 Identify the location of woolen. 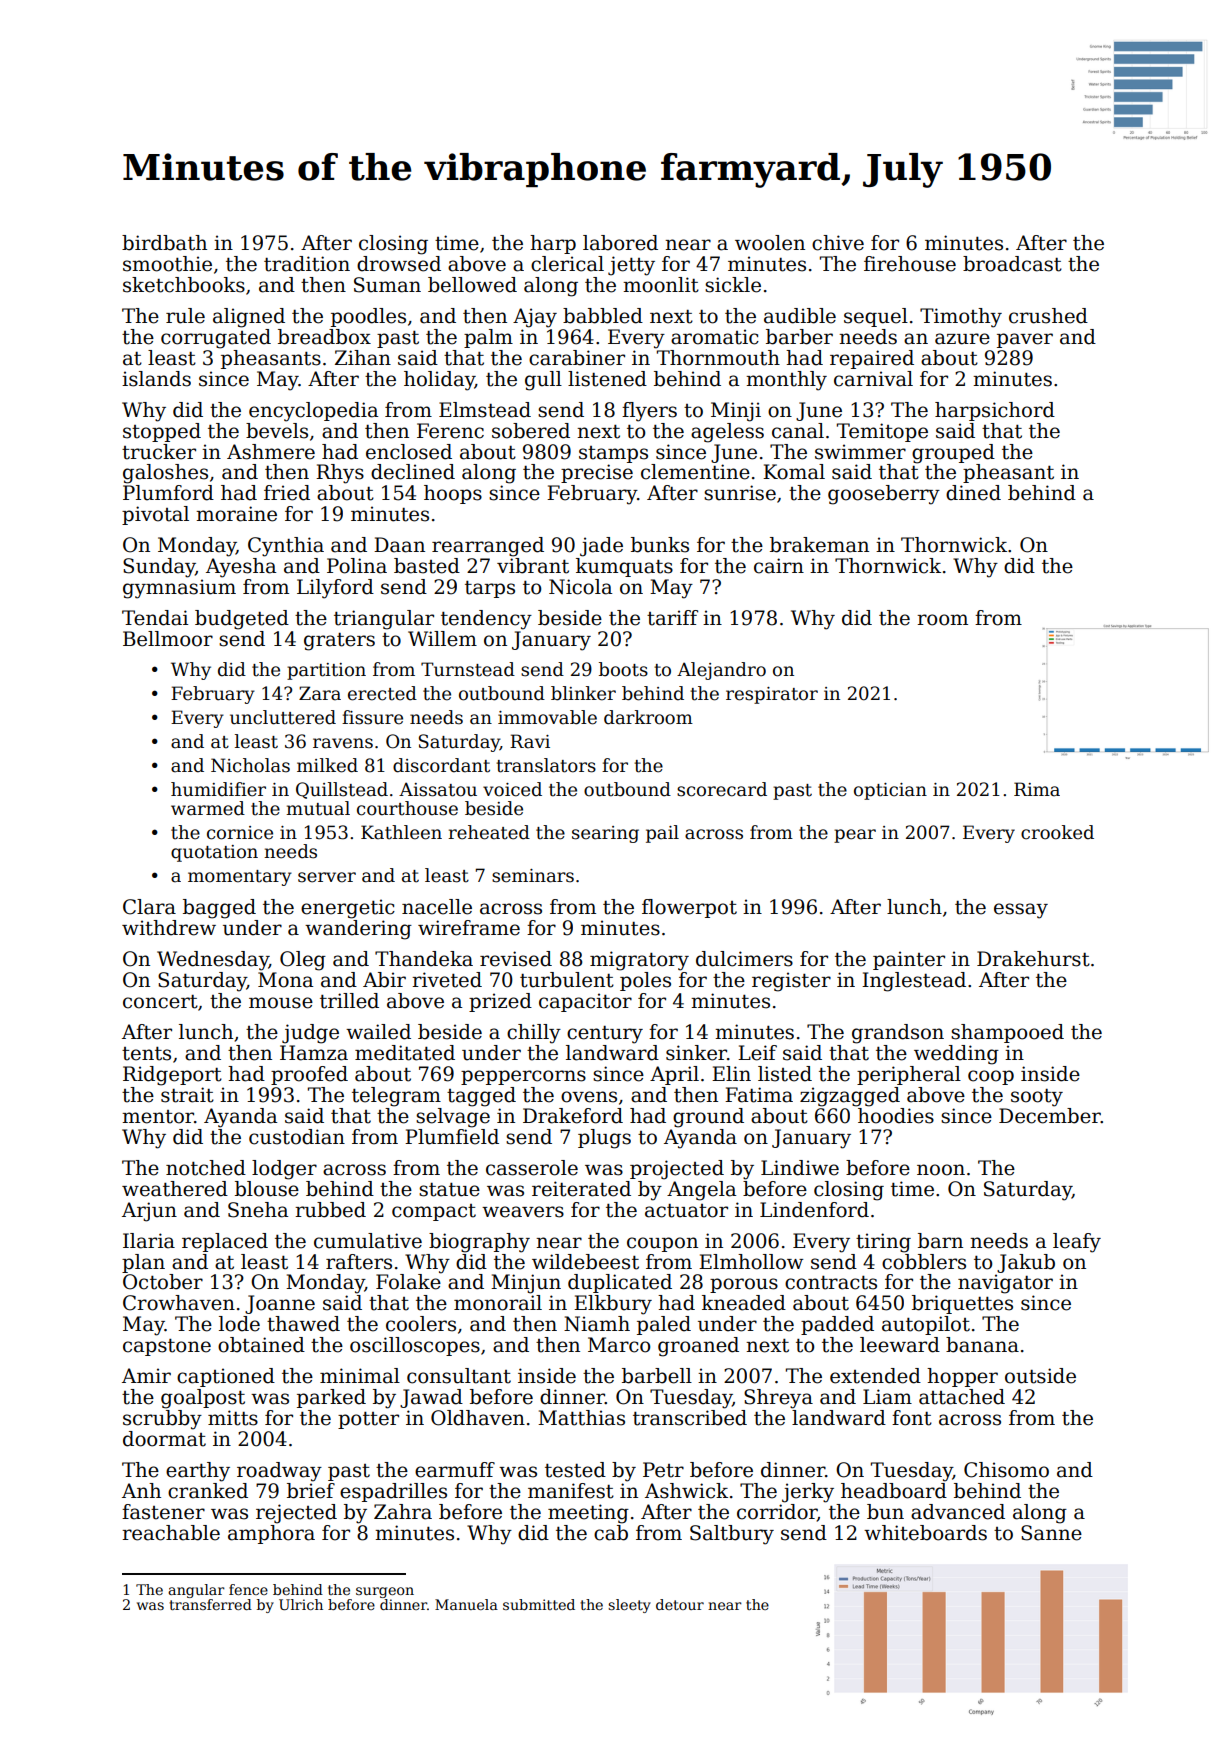
(770, 243).
